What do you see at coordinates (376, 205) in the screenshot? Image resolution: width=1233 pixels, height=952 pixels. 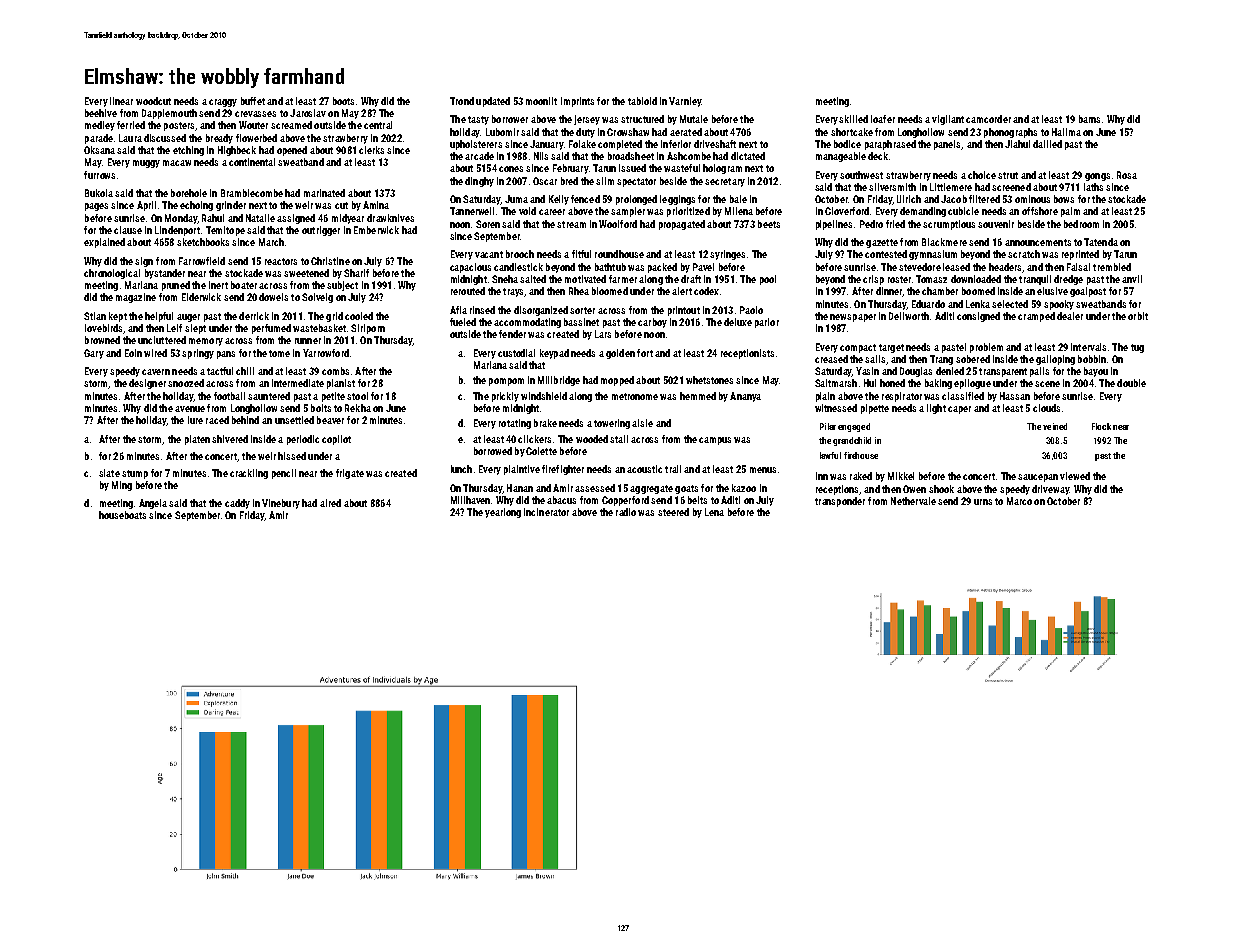 I see `Amina` at bounding box center [376, 205].
